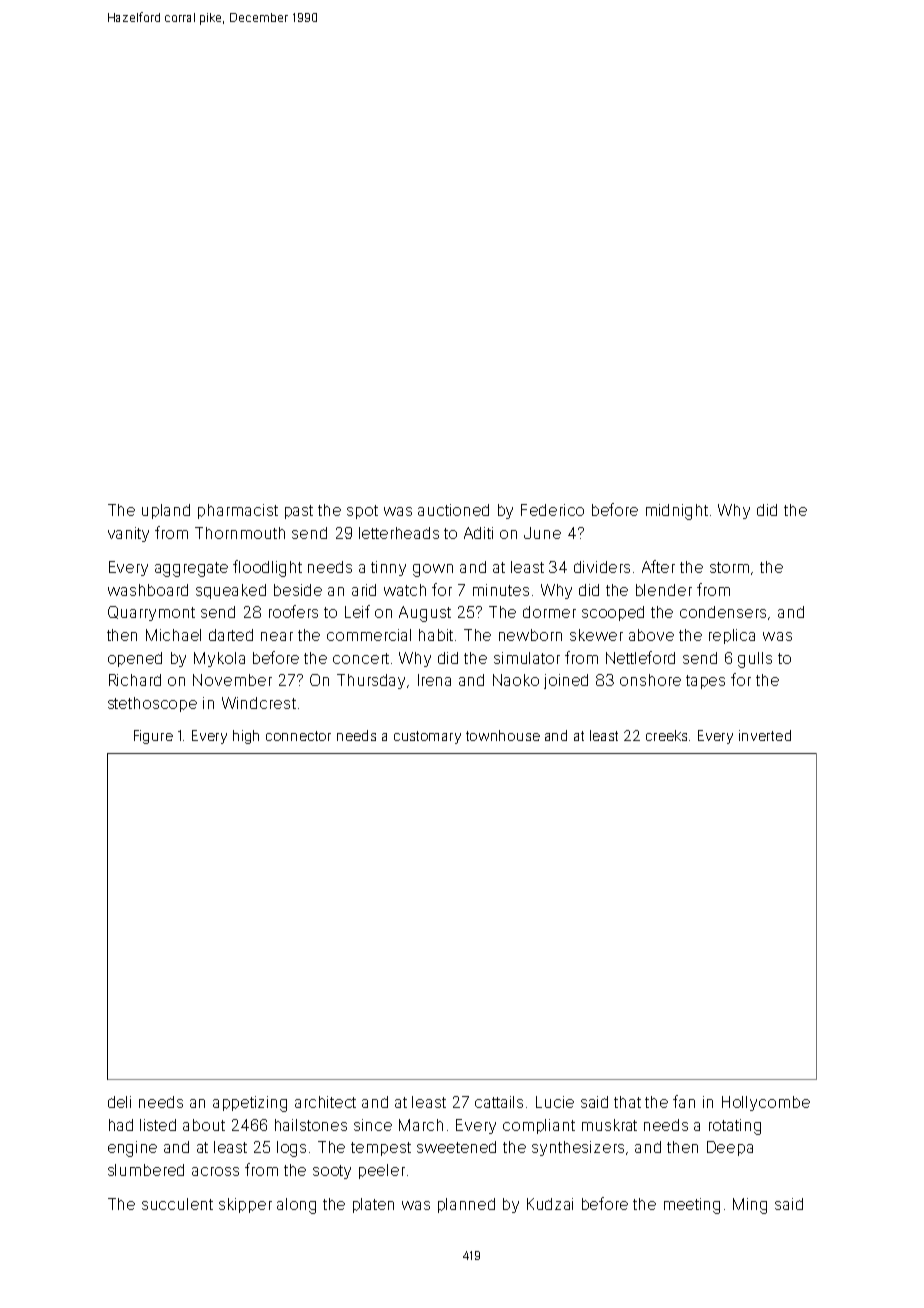  Describe the element at coordinates (325, 1102) in the document. I see `architect` at that location.
